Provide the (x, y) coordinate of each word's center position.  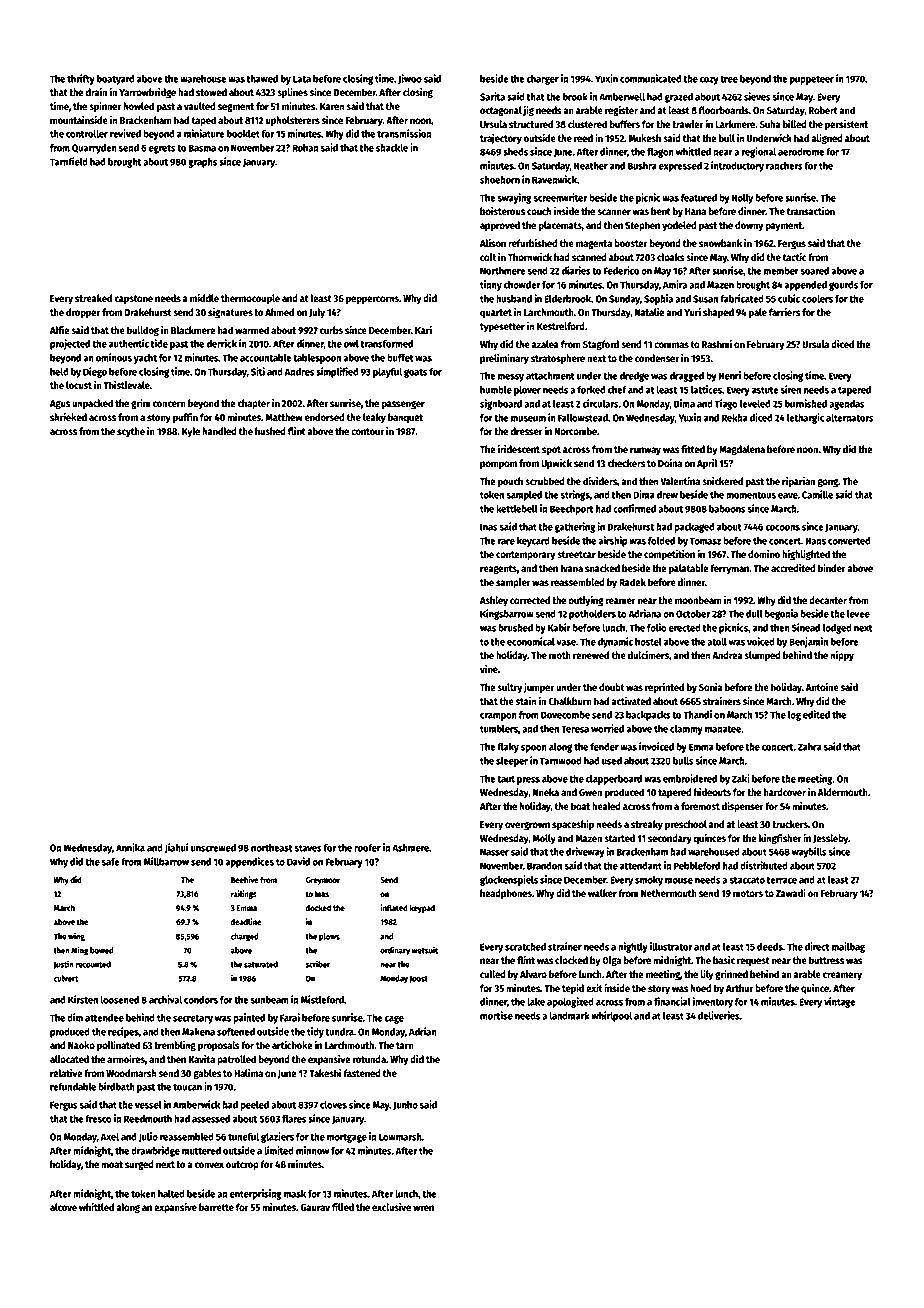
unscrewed (213, 848)
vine (489, 669)
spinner (105, 107)
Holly (742, 199)
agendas (847, 405)
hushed (270, 431)
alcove (63, 1207)
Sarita (492, 96)
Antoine (822, 687)
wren (423, 1208)
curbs (331, 330)
